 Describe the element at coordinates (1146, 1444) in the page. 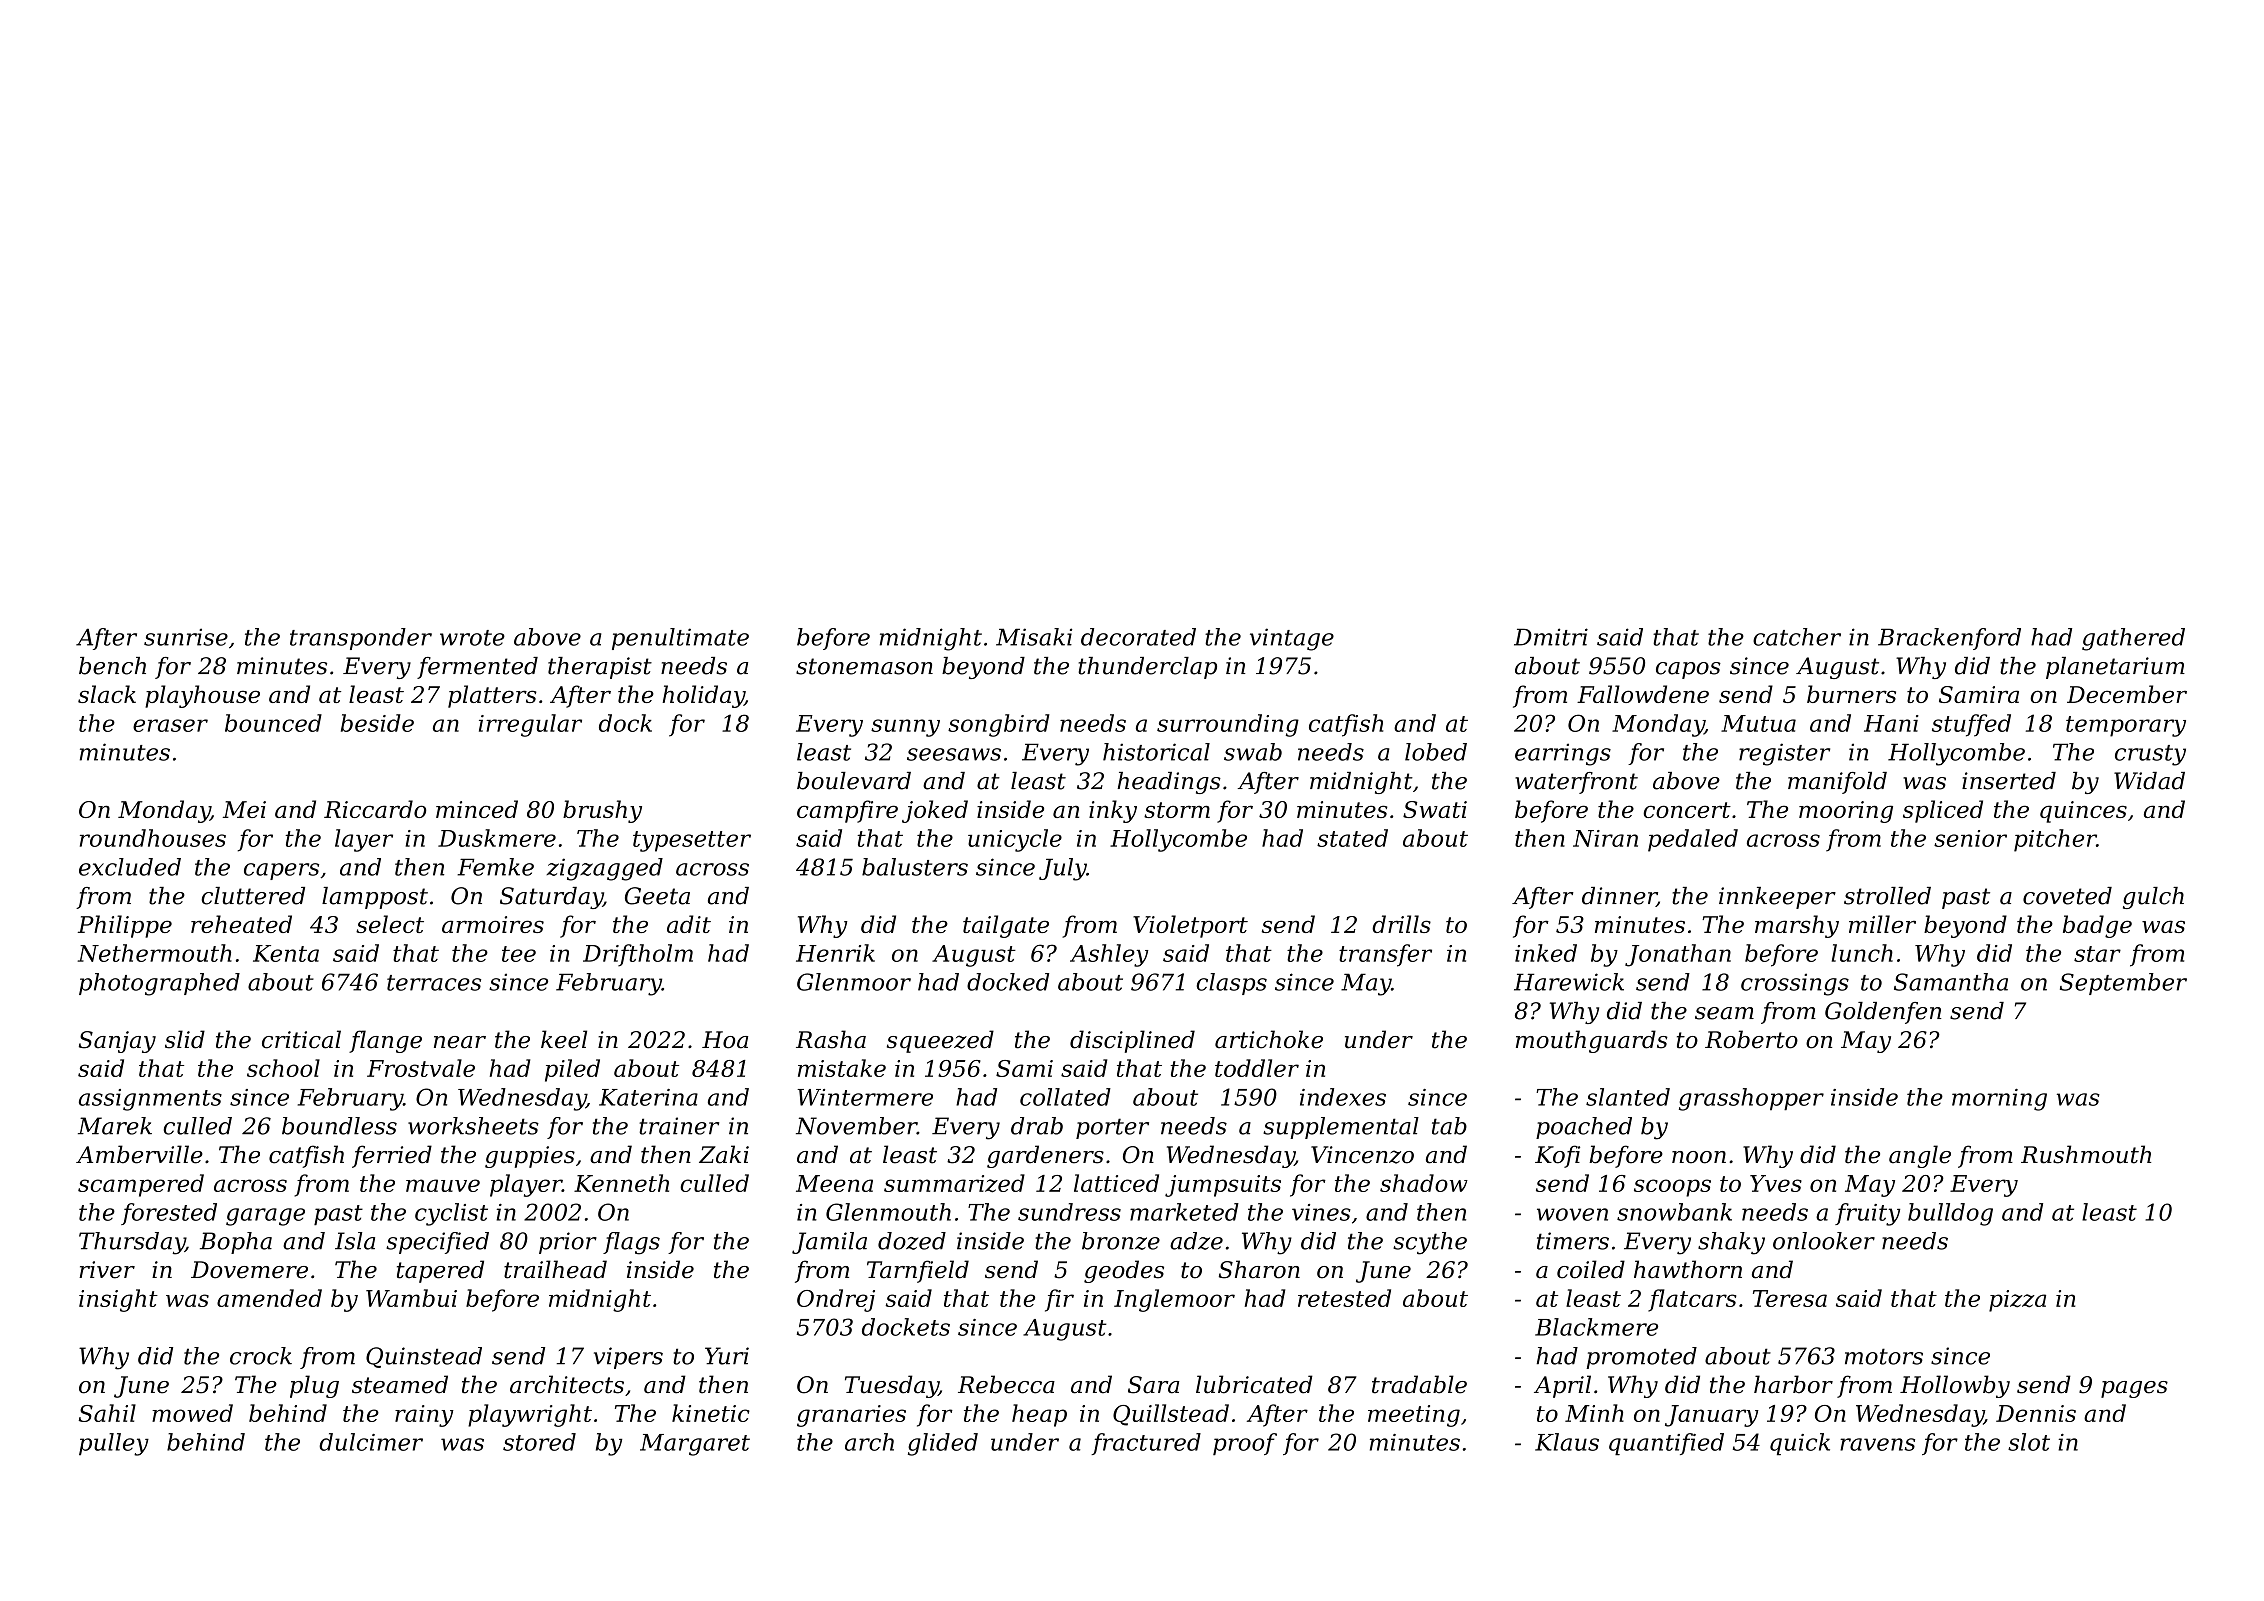

I see `fractured` at that location.
